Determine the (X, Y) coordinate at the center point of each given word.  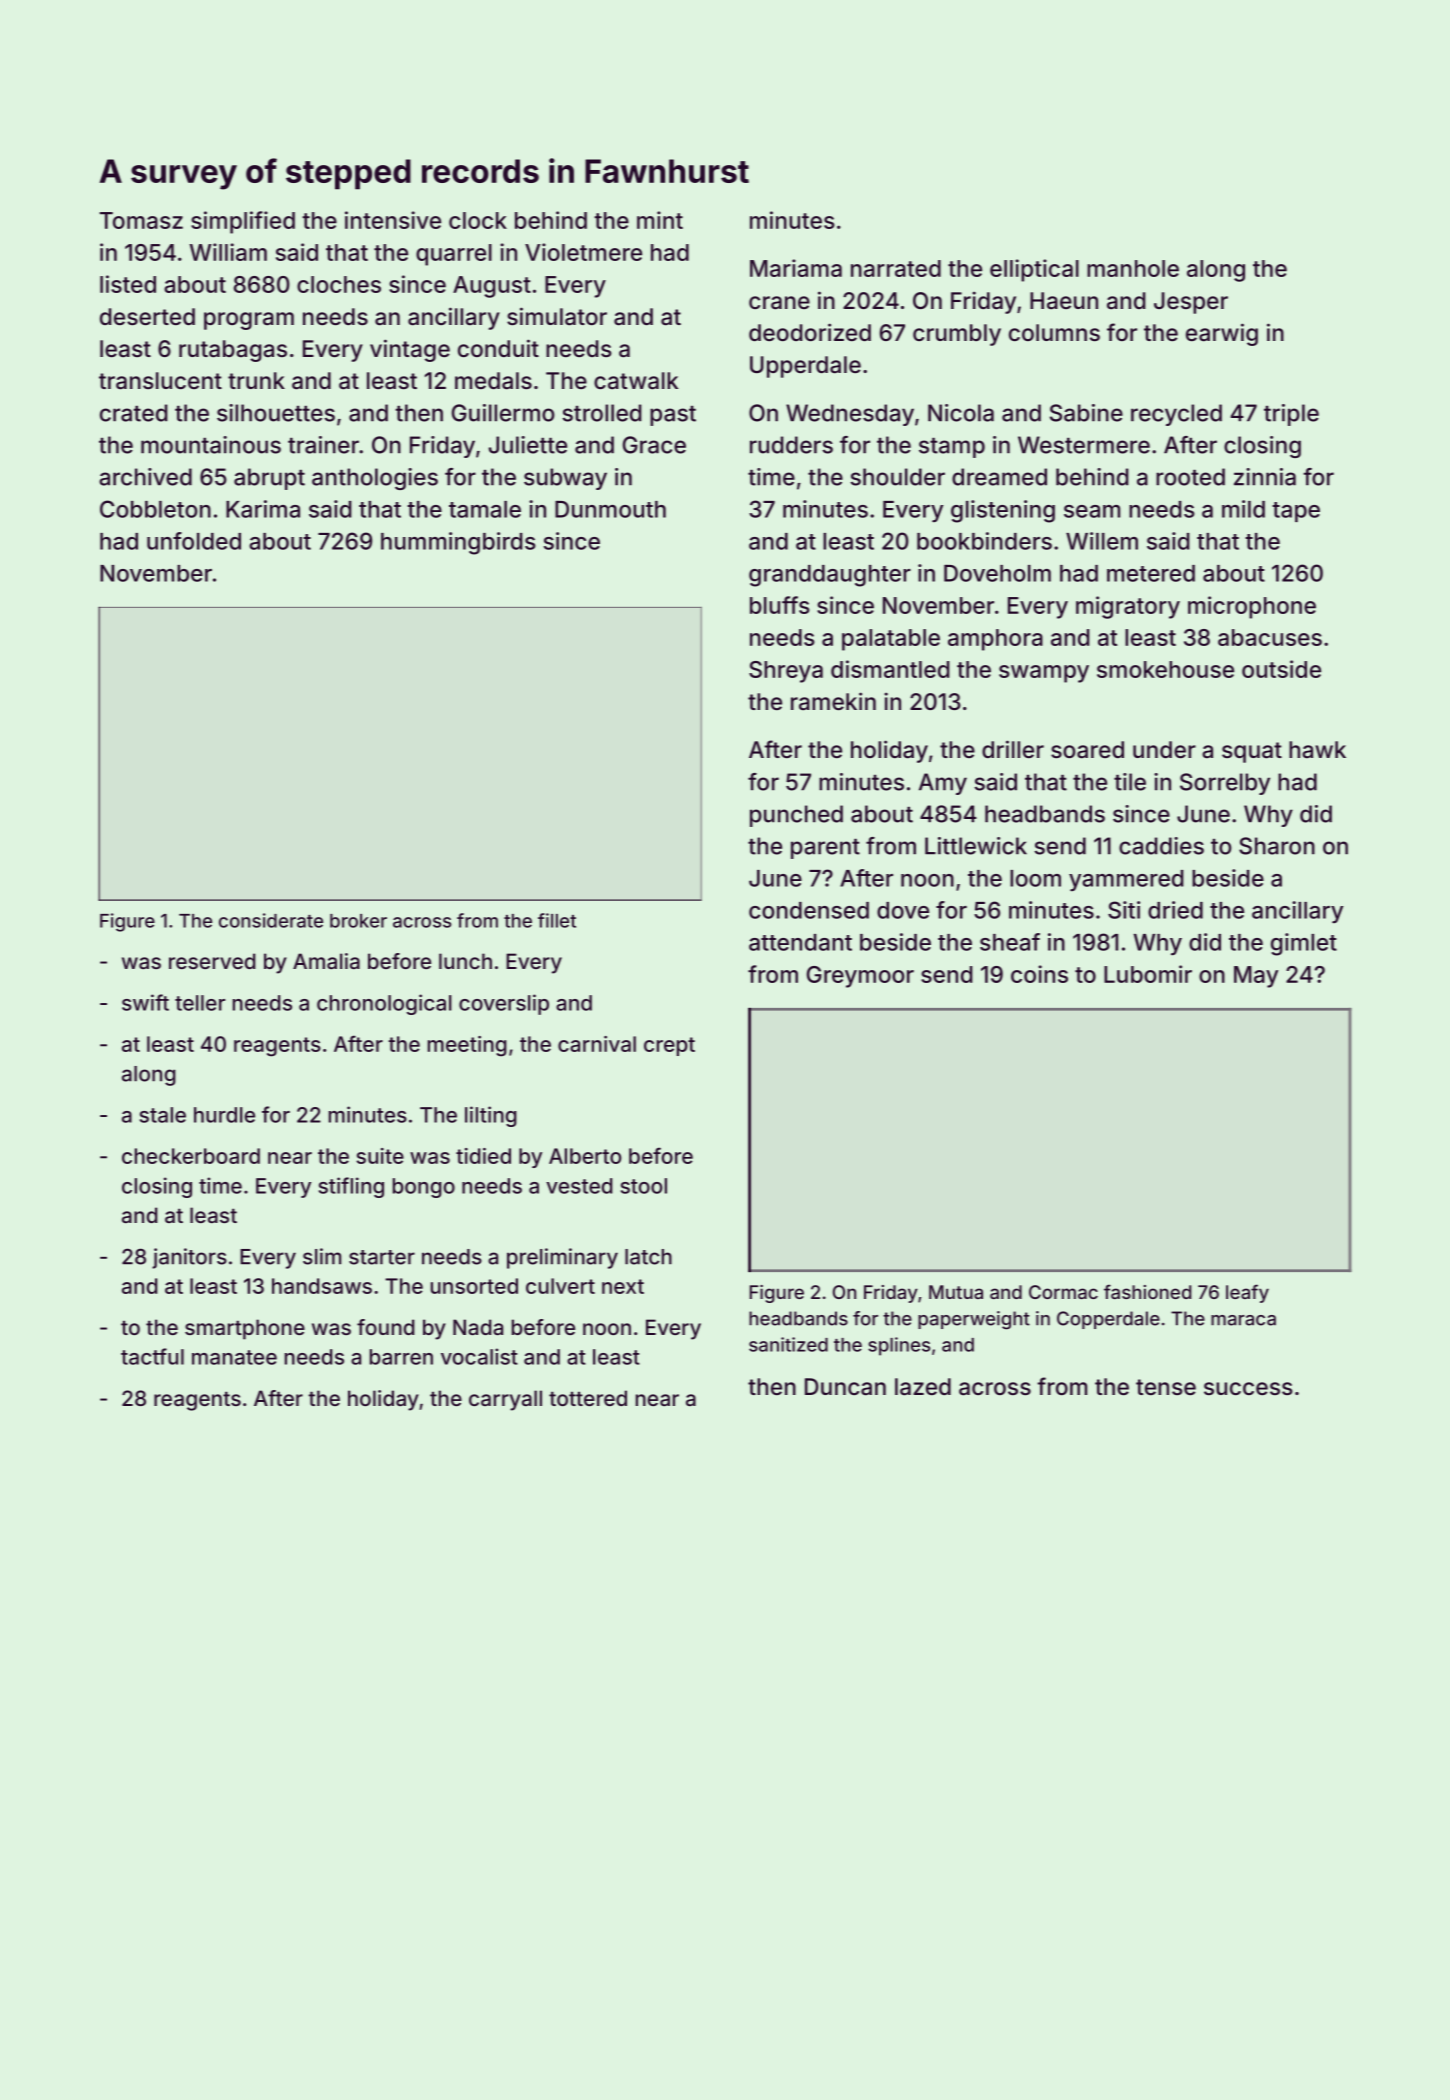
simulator (557, 316)
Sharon (1277, 846)
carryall (505, 1400)
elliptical (1034, 270)
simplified (243, 222)
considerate (271, 920)
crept (669, 1046)
